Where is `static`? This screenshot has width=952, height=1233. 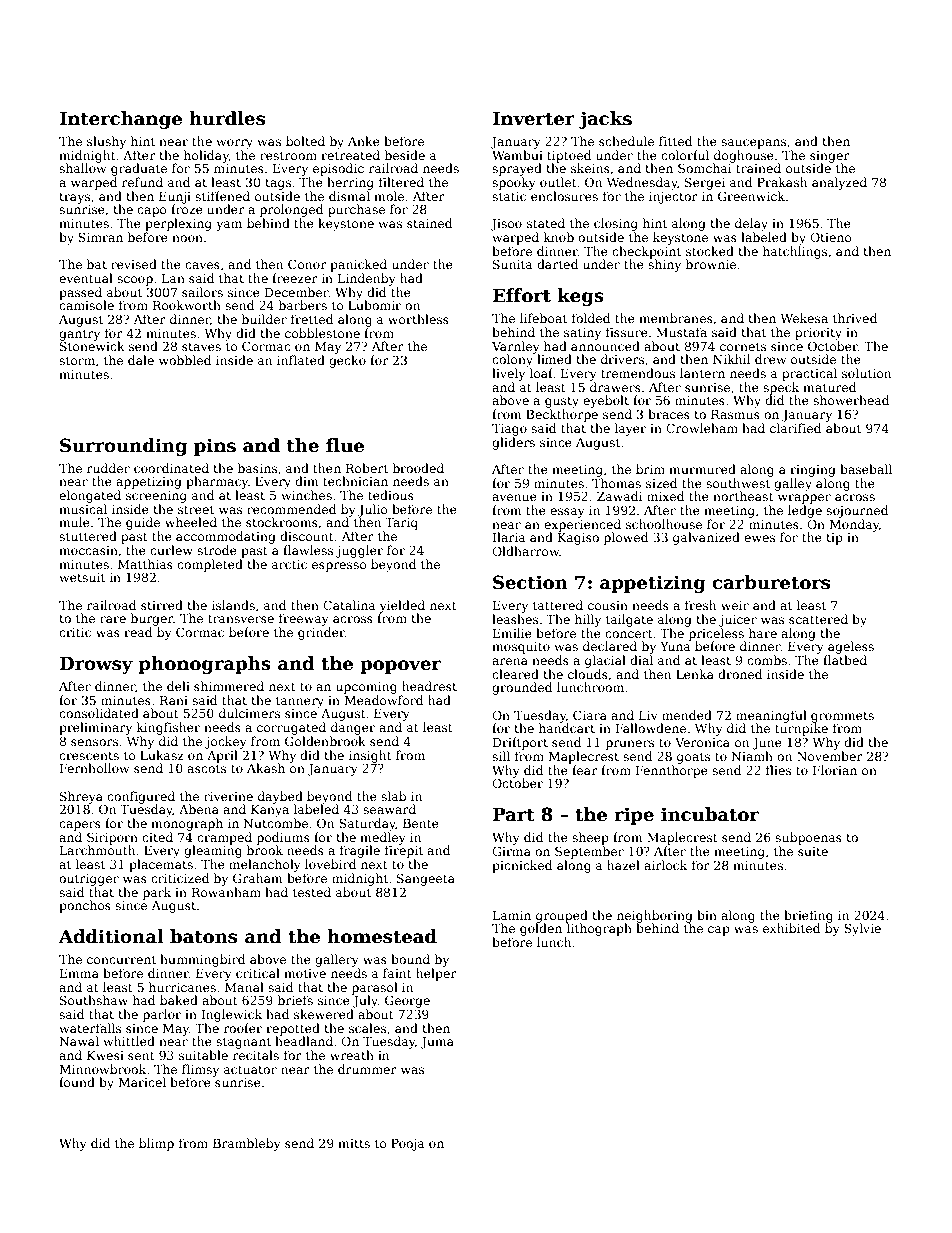
static is located at coordinates (509, 196).
